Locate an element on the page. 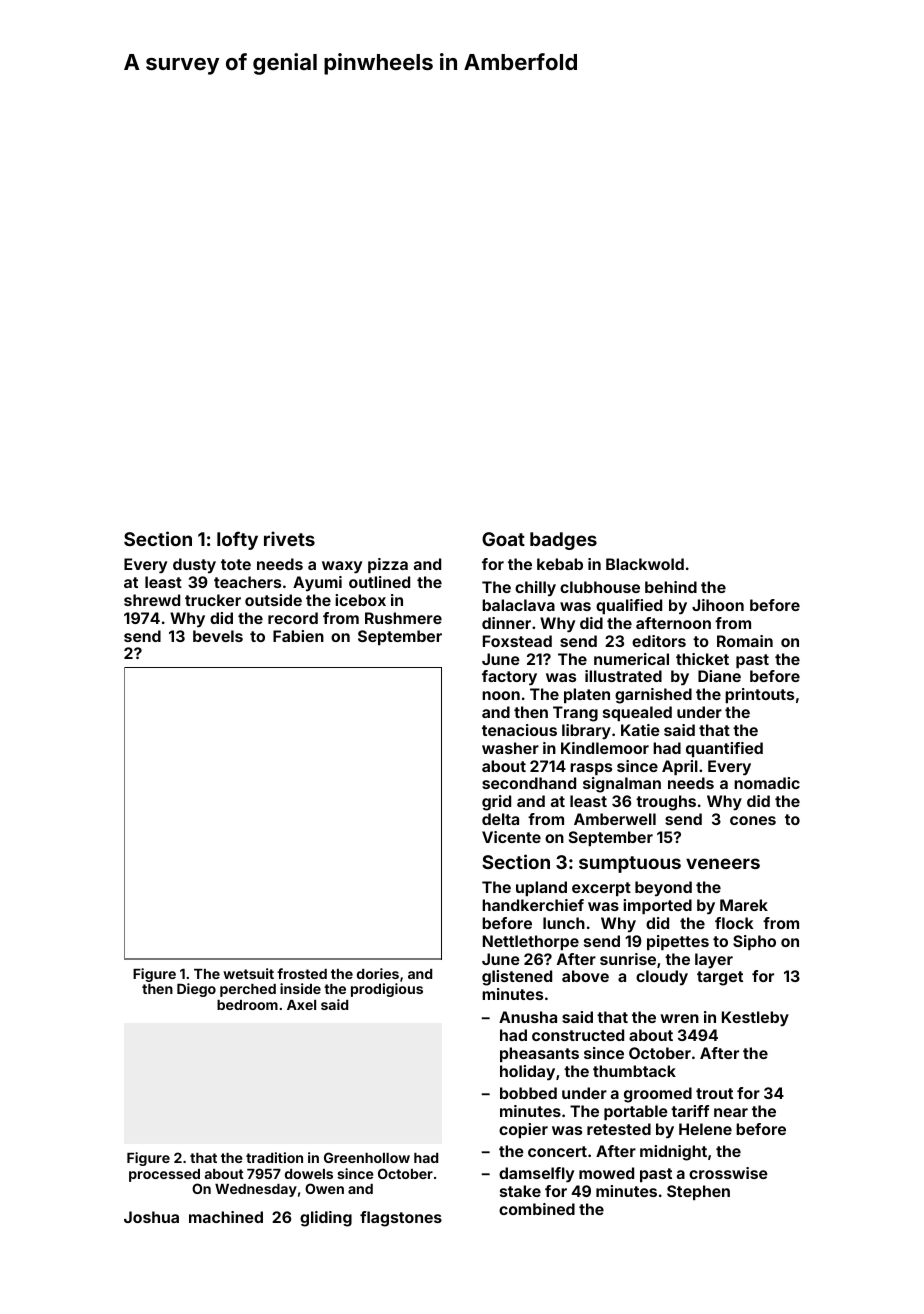 The height and width of the page is (1314, 924). Blackwold is located at coordinates (645, 564).
